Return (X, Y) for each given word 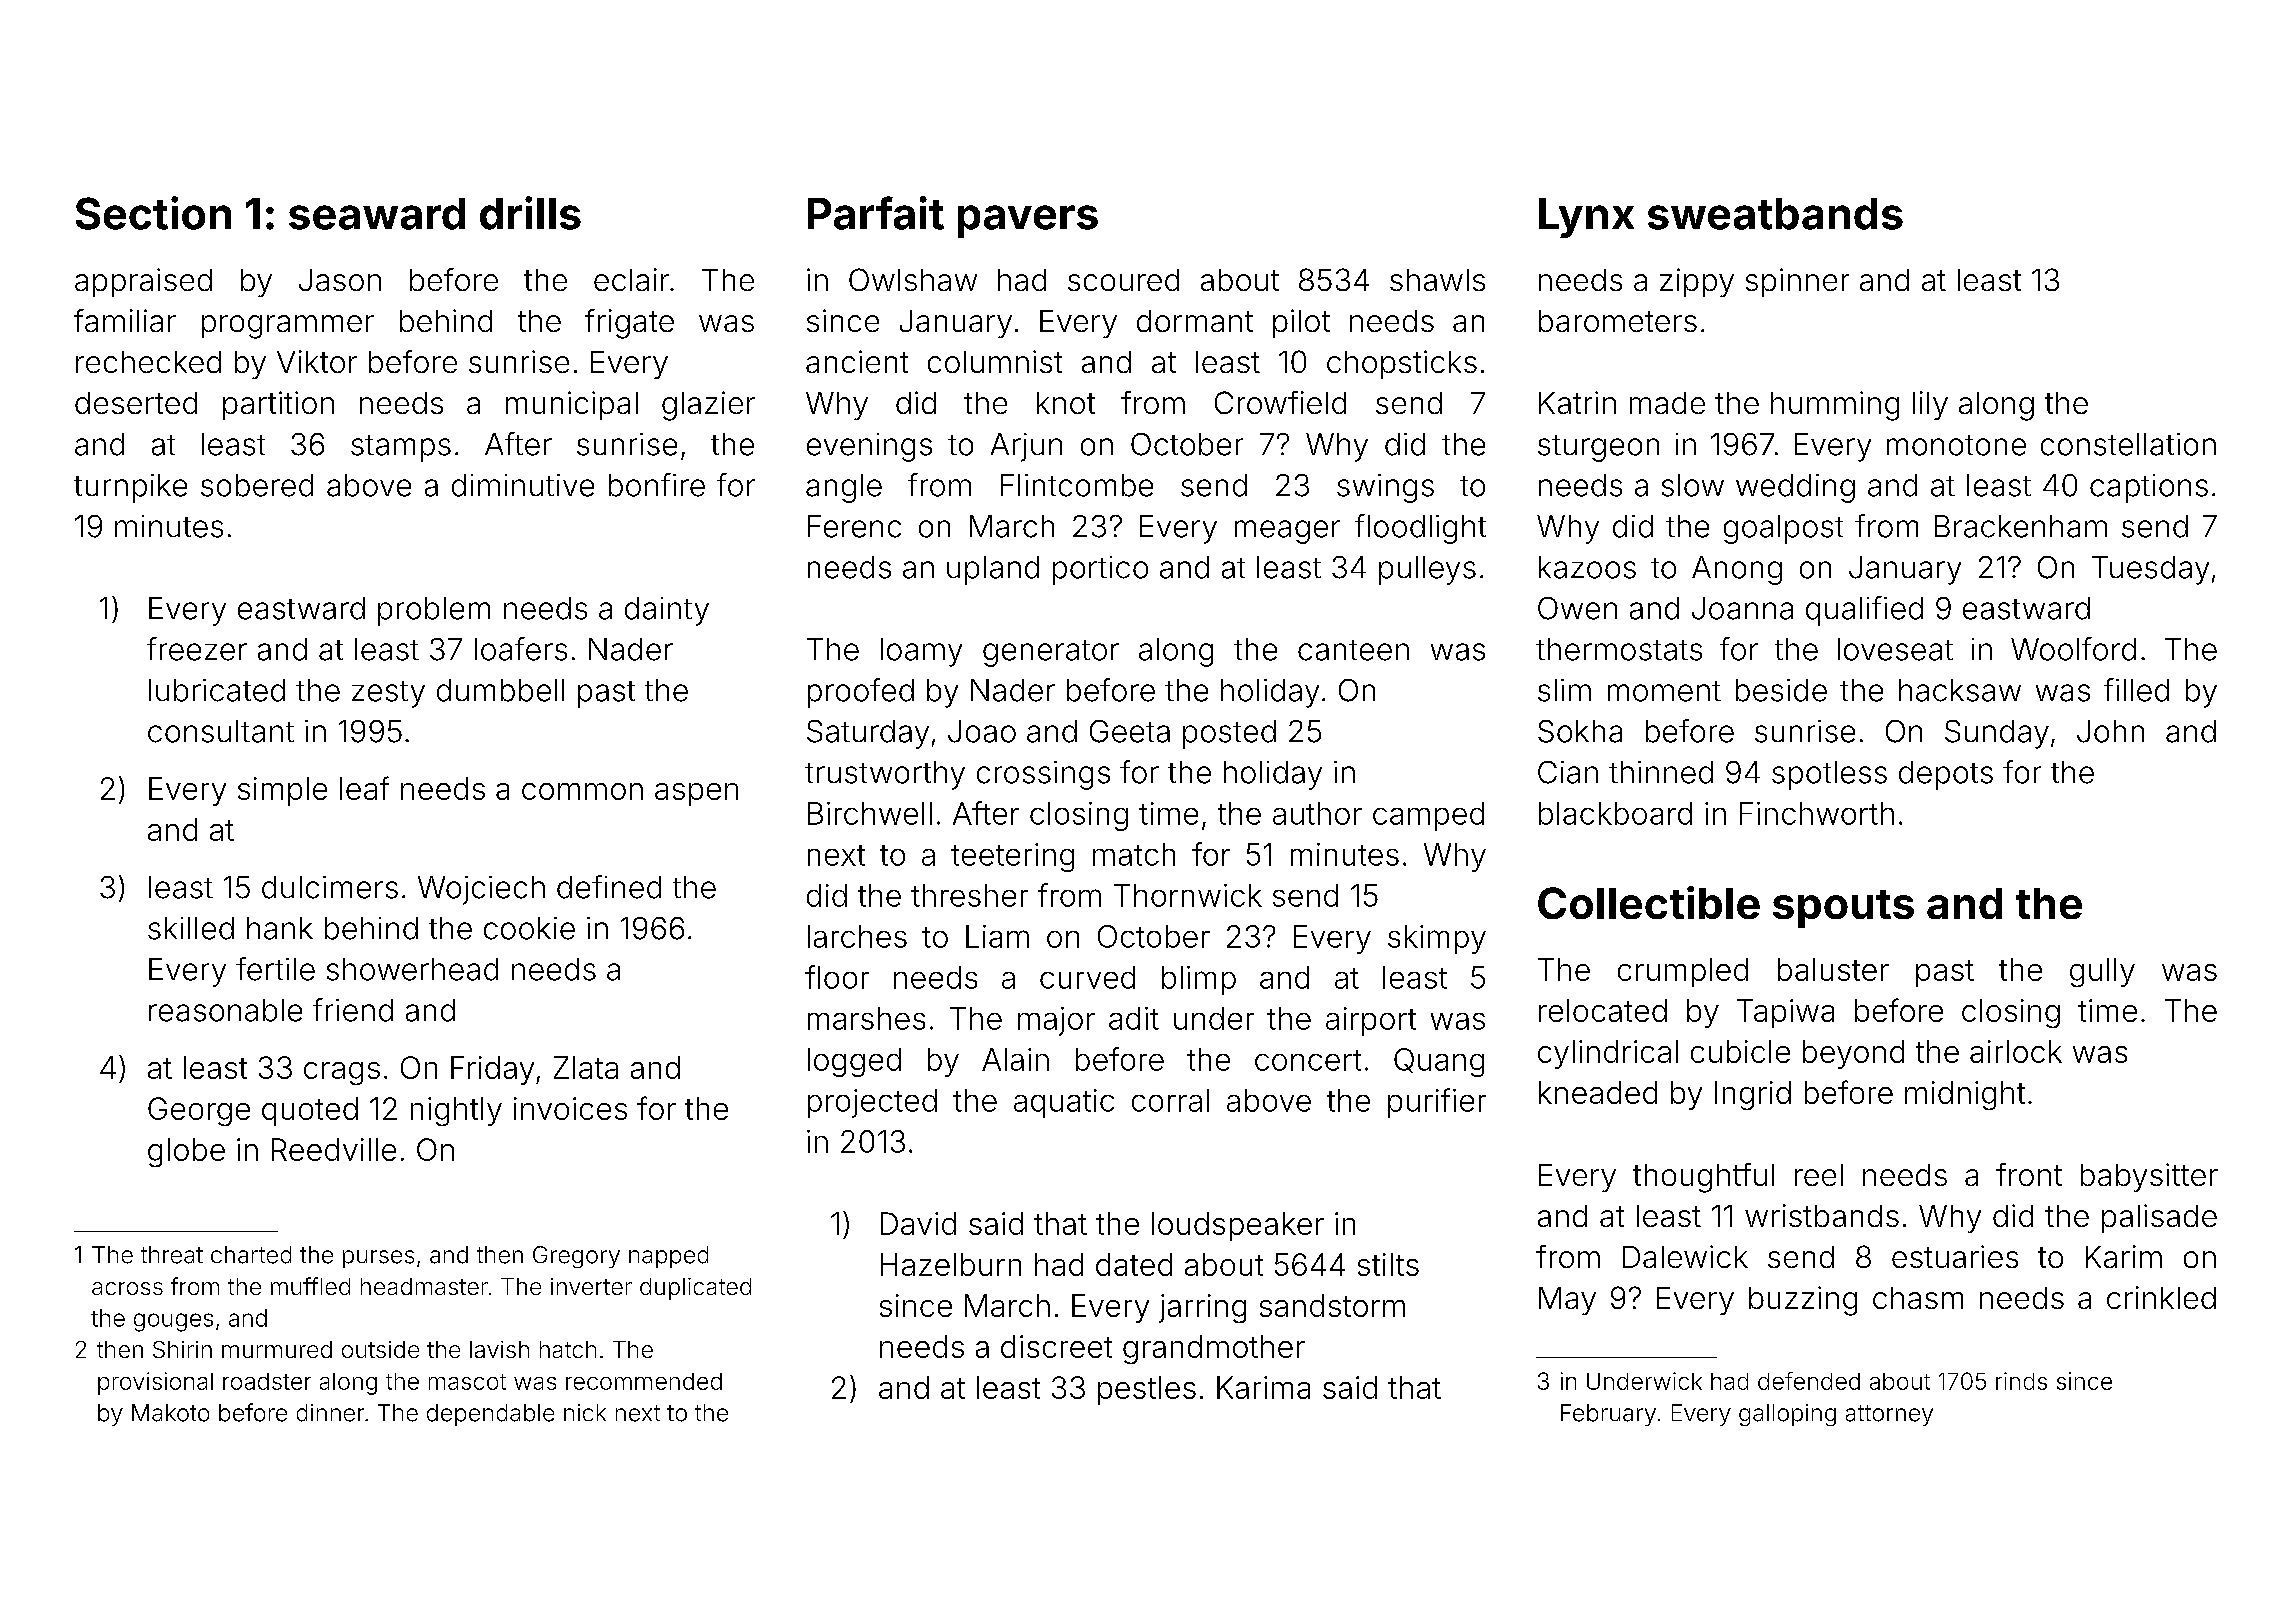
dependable (490, 1415)
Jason (340, 280)
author (1317, 813)
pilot (1301, 323)
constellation (2128, 444)
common (582, 791)
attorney (1889, 1415)
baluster (1833, 969)
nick (585, 1412)
